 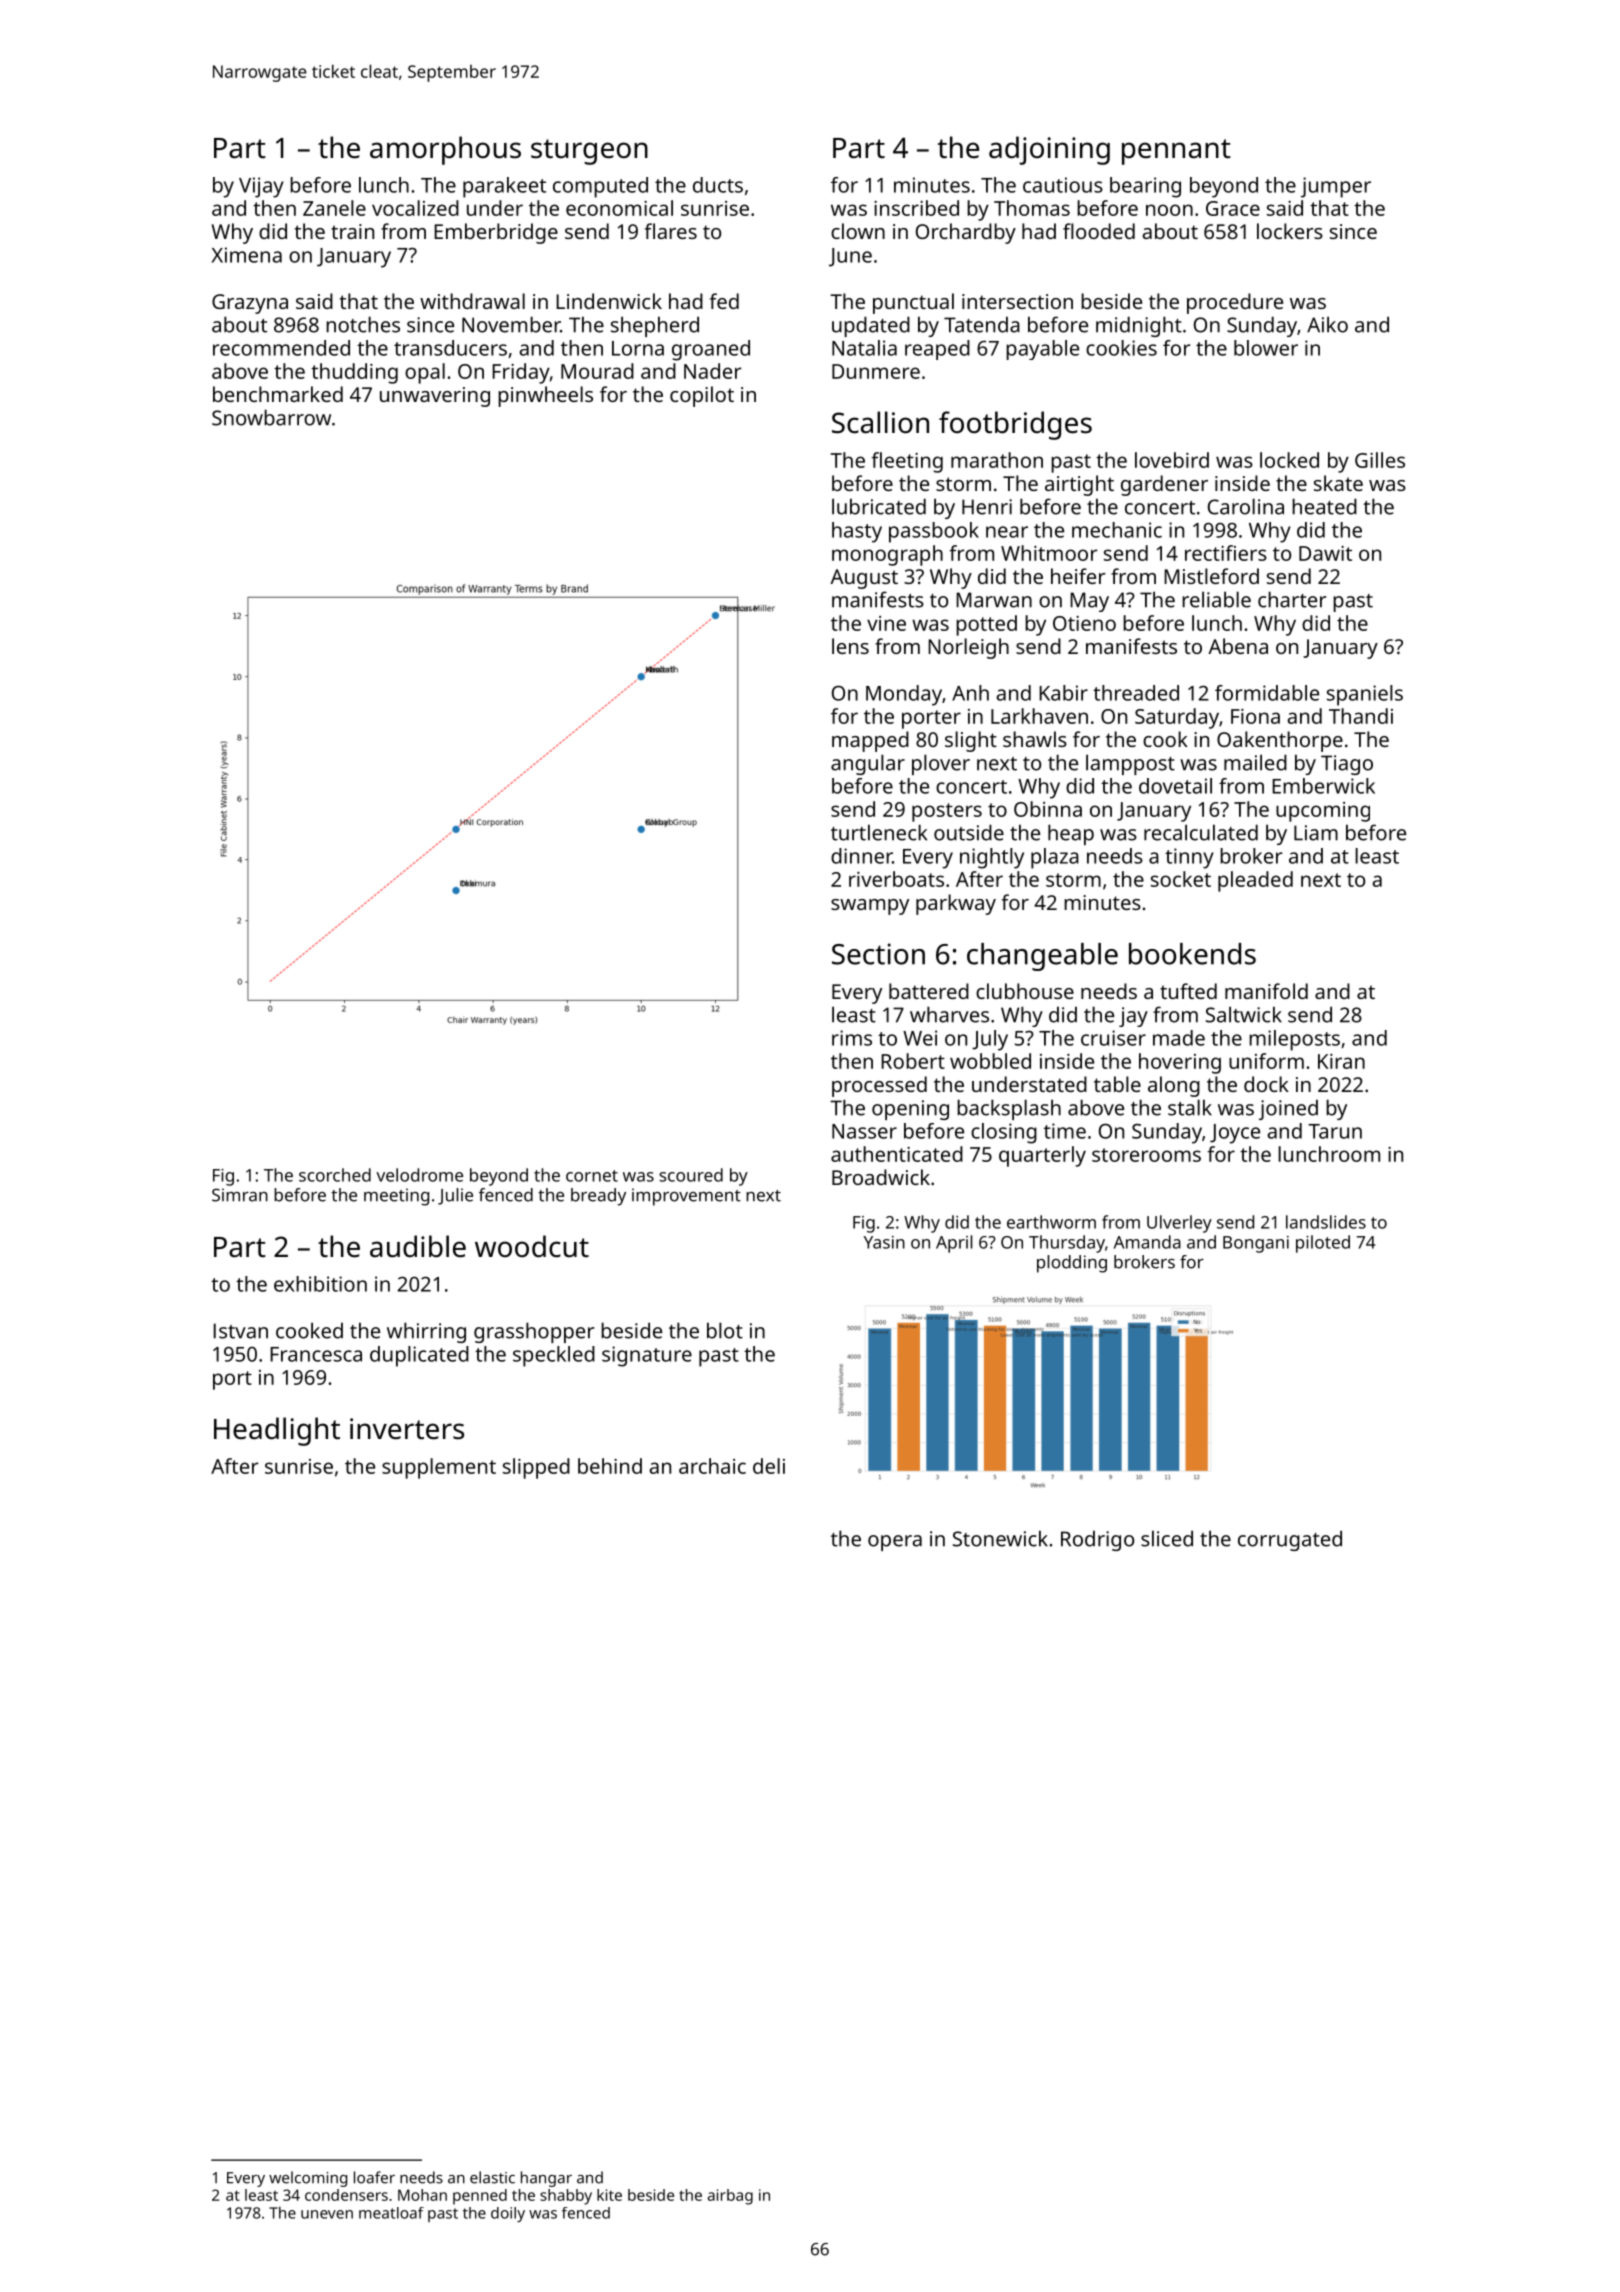 I want to click on Simran, so click(x=240, y=1195).
